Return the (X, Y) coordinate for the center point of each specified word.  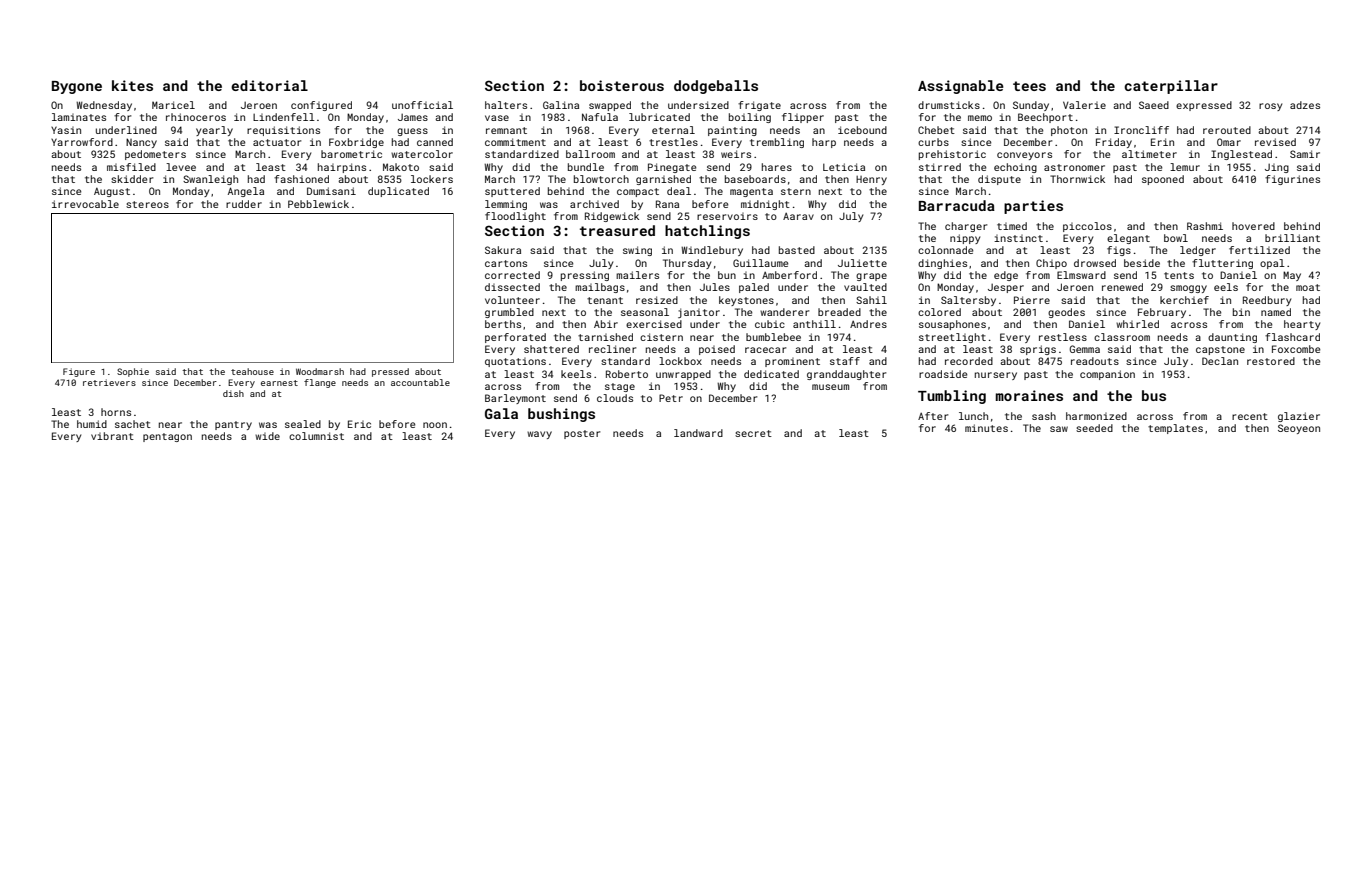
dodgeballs (716, 87)
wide (267, 436)
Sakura (503, 250)
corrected (512, 275)
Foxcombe (1296, 349)
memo (980, 118)
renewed (1122, 287)
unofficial (422, 105)
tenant (605, 300)
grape (871, 277)
